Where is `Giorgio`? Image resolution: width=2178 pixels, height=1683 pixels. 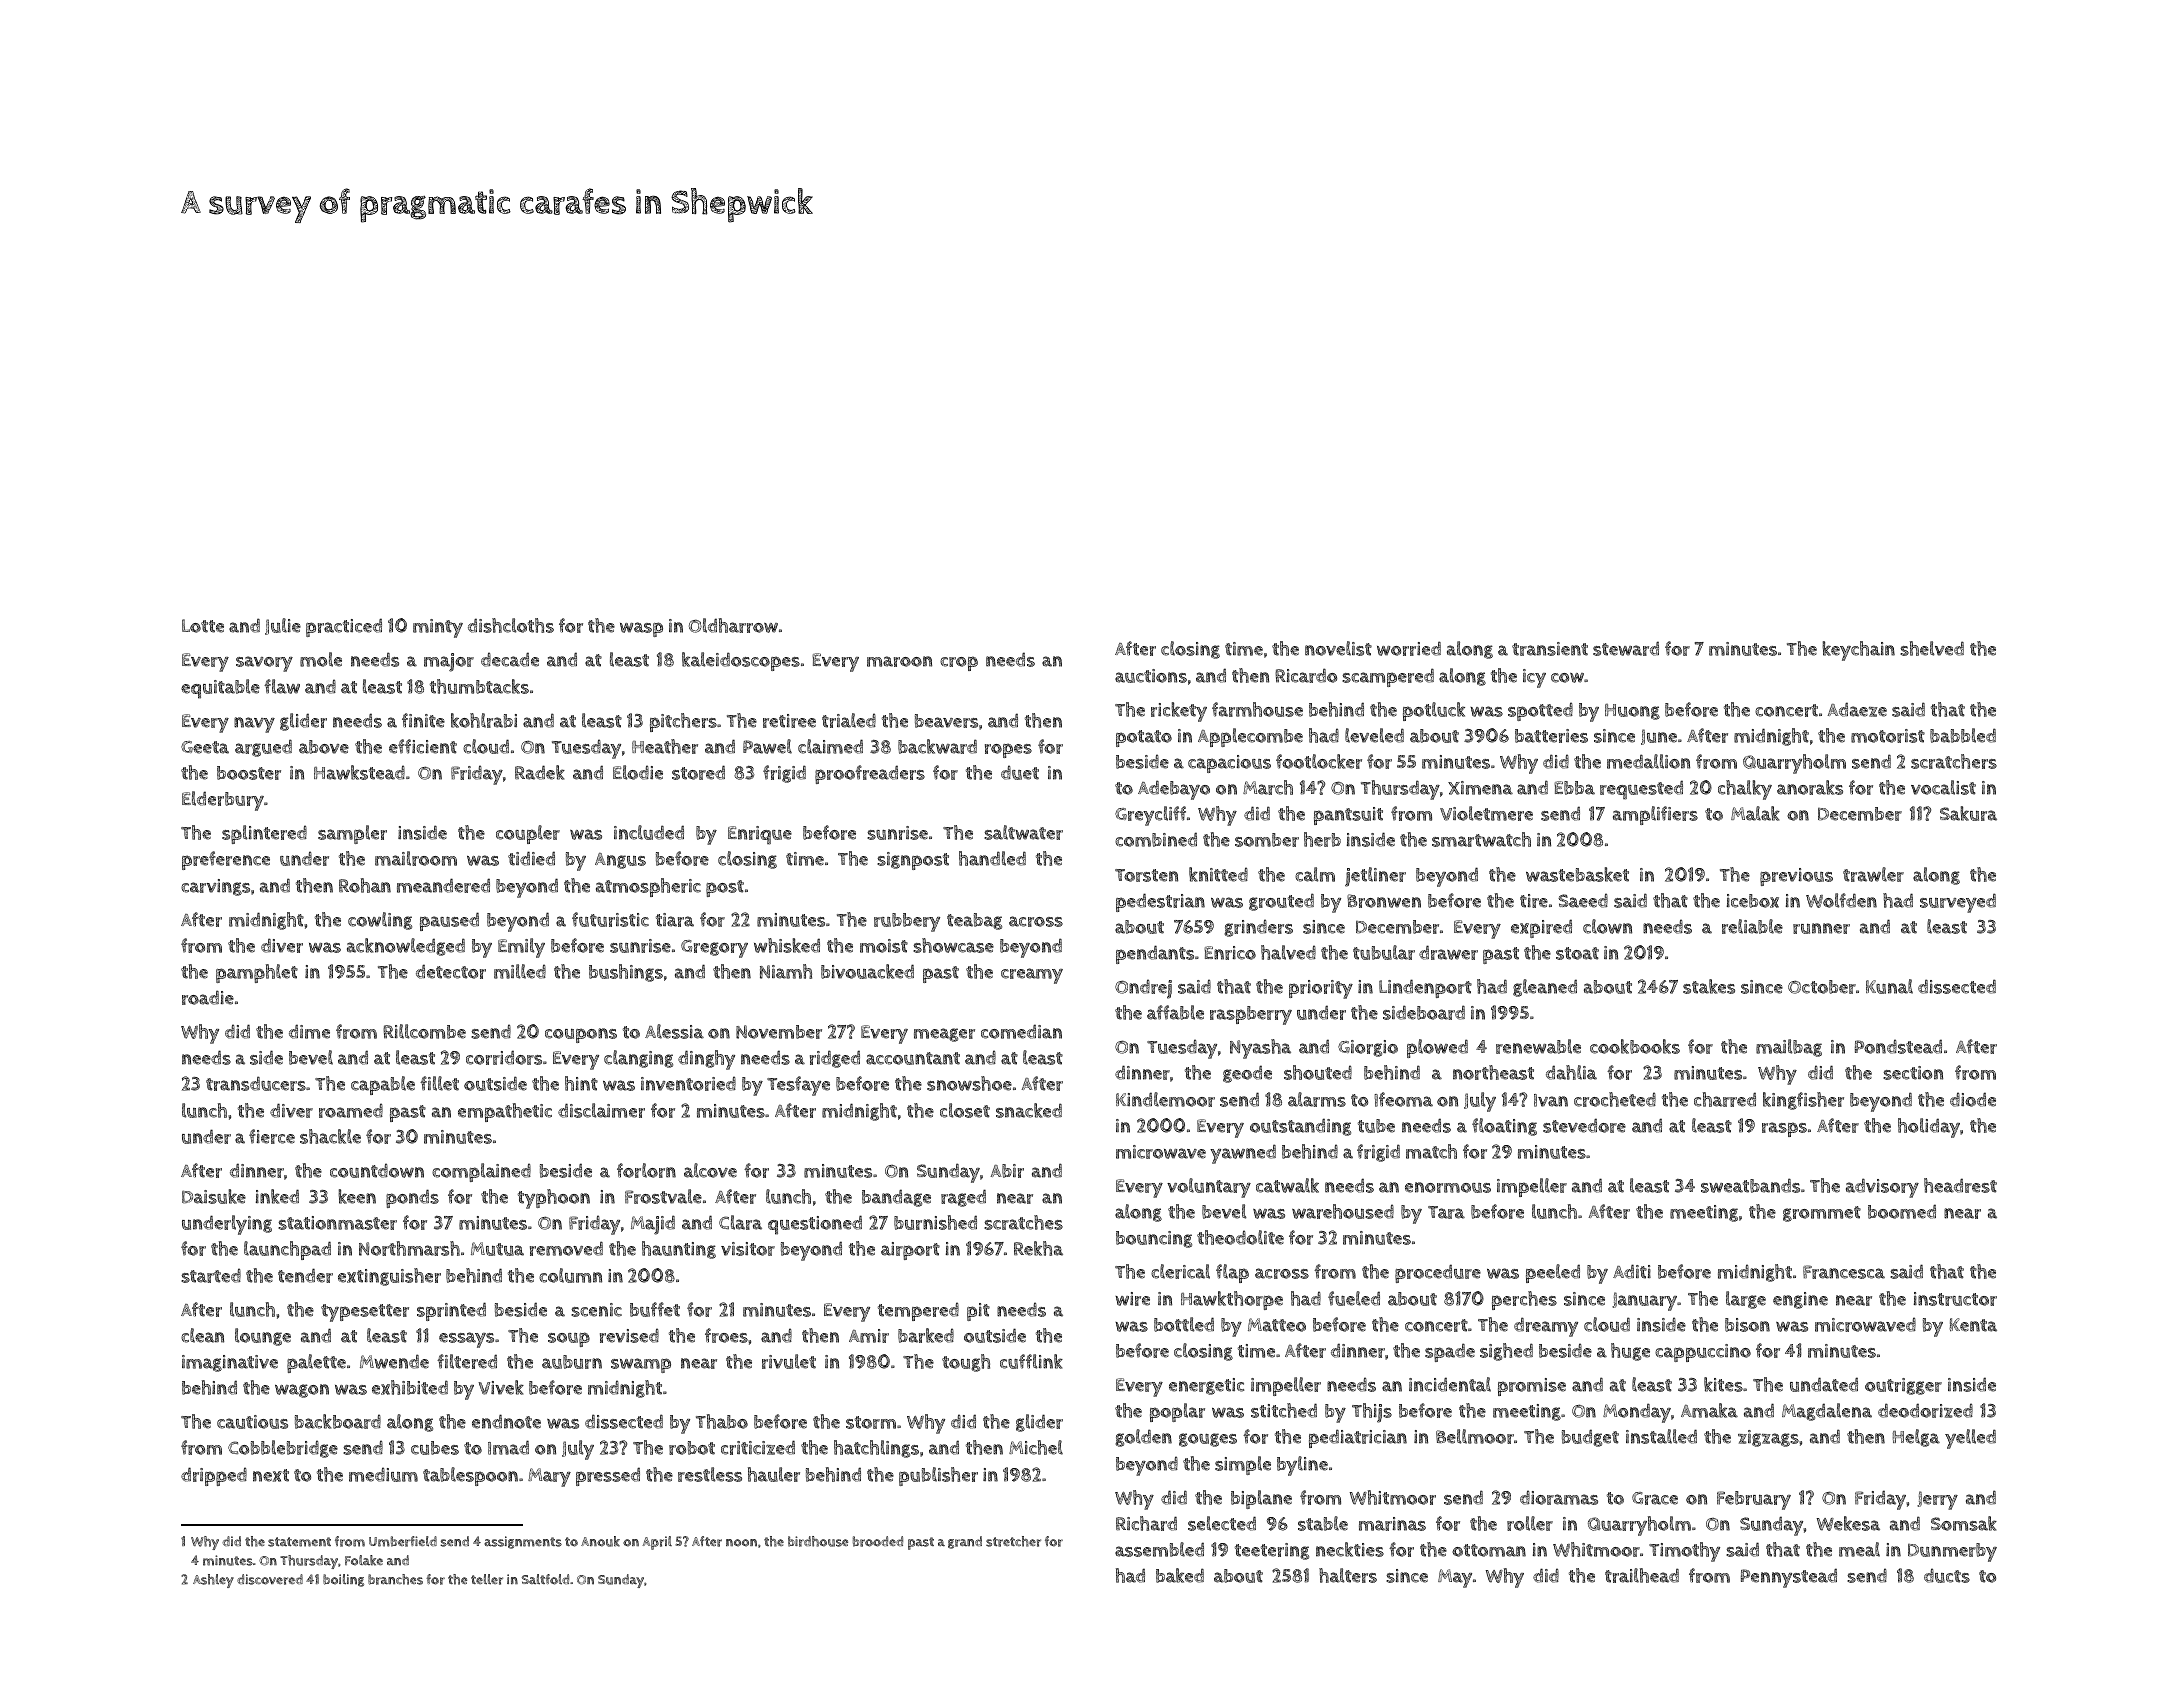 Giorgio is located at coordinates (1368, 1048).
